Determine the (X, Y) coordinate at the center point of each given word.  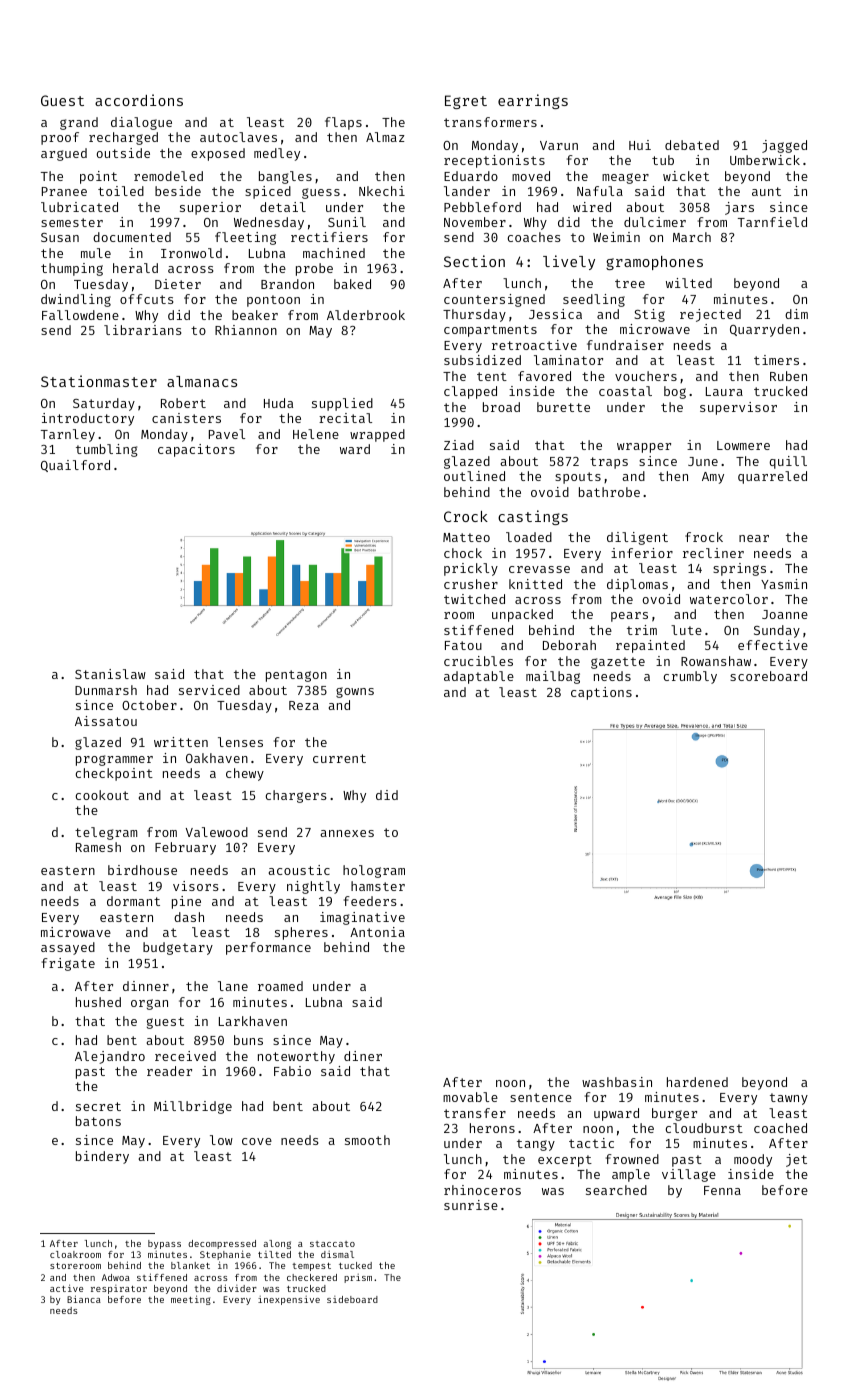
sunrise (471, 1205)
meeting (191, 1300)
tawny (789, 1099)
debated (692, 145)
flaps (343, 123)
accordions (139, 100)
